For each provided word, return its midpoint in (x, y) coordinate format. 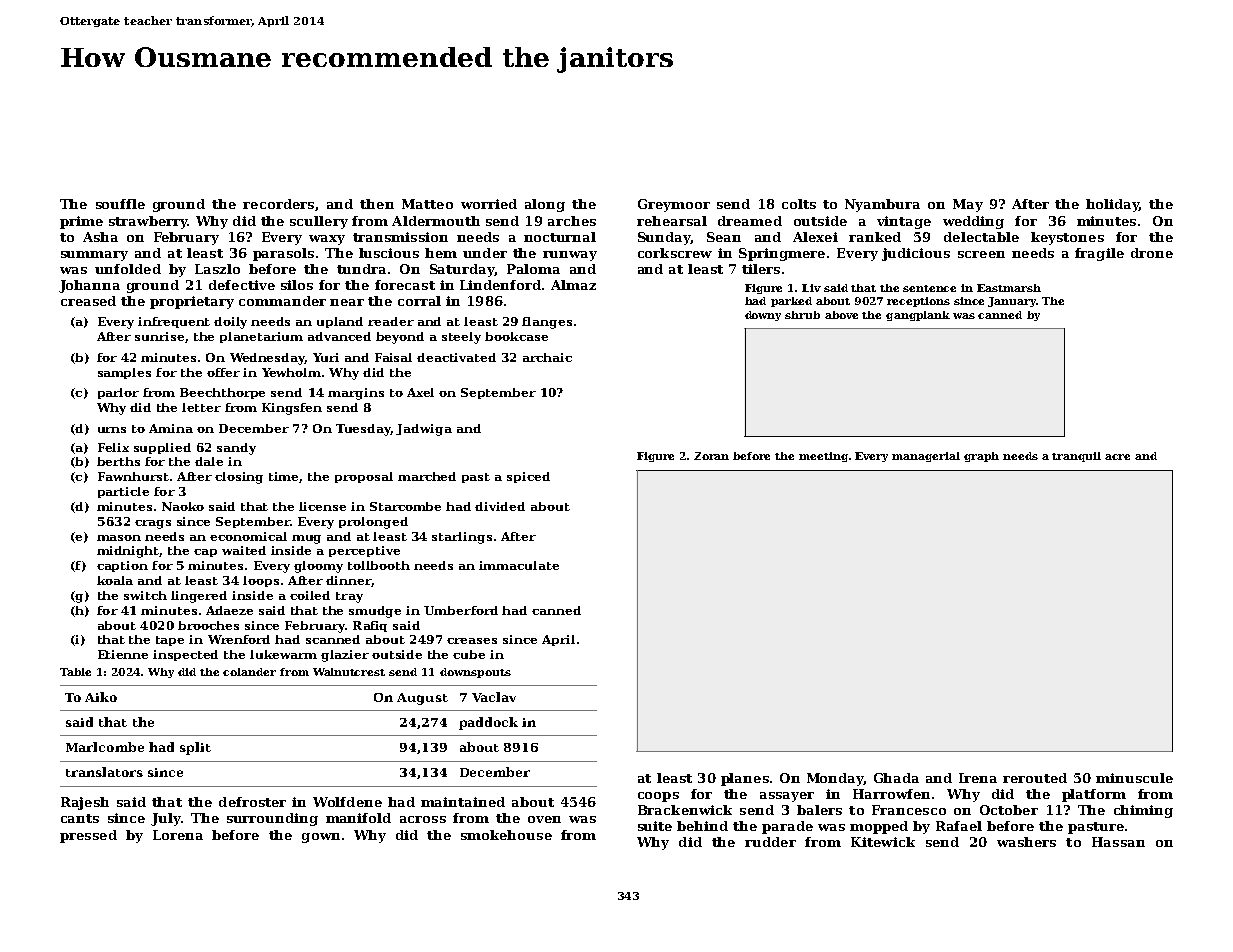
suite (655, 826)
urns (112, 430)
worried (489, 204)
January (1012, 302)
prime (81, 222)
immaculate (519, 565)
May (968, 205)
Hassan (1118, 842)
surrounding (272, 819)
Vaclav (494, 697)
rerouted (1035, 778)
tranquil (1076, 457)
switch (145, 595)
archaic (547, 357)
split (195, 748)
